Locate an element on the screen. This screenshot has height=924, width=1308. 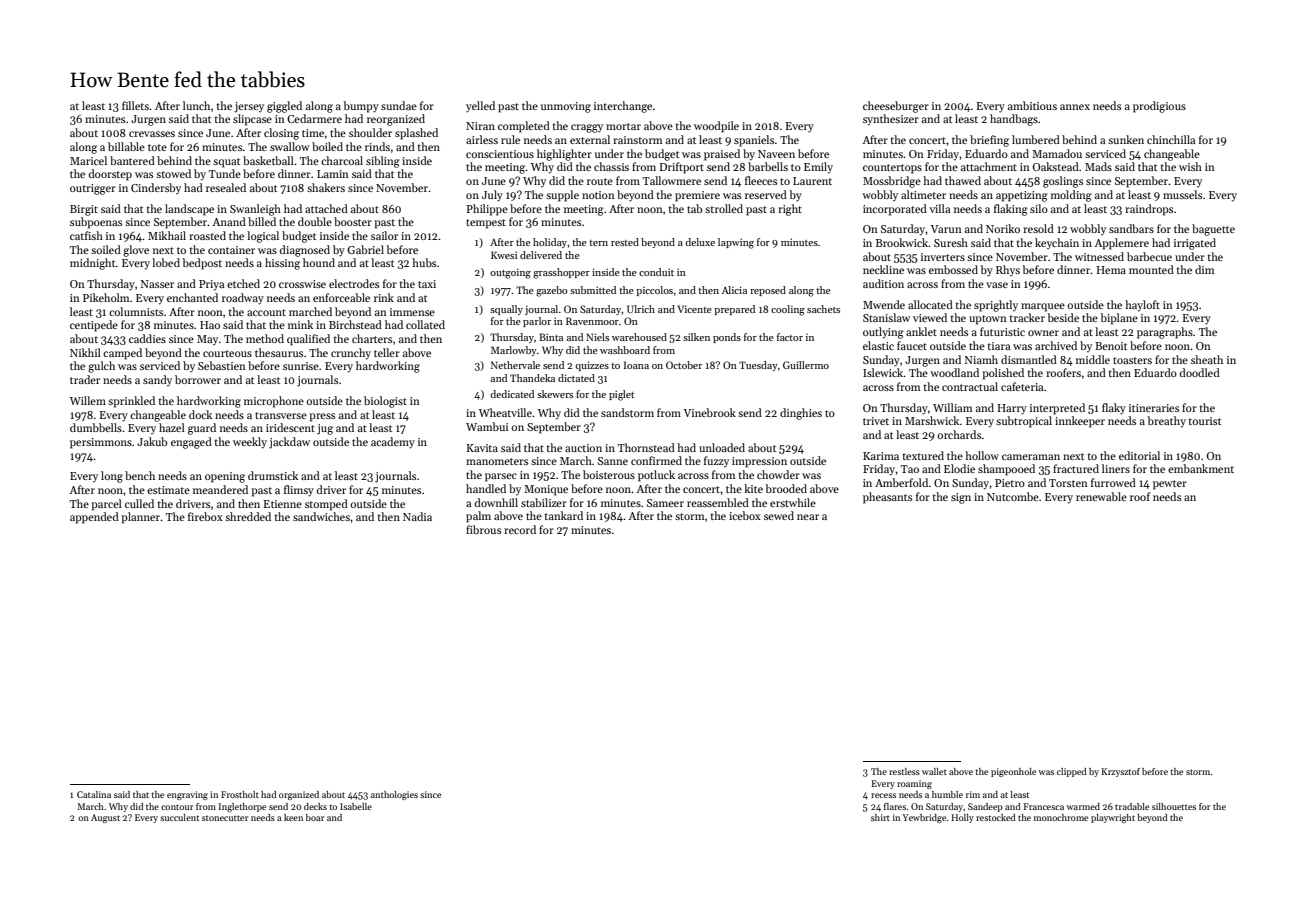
Catalina is located at coordinates (94, 794).
